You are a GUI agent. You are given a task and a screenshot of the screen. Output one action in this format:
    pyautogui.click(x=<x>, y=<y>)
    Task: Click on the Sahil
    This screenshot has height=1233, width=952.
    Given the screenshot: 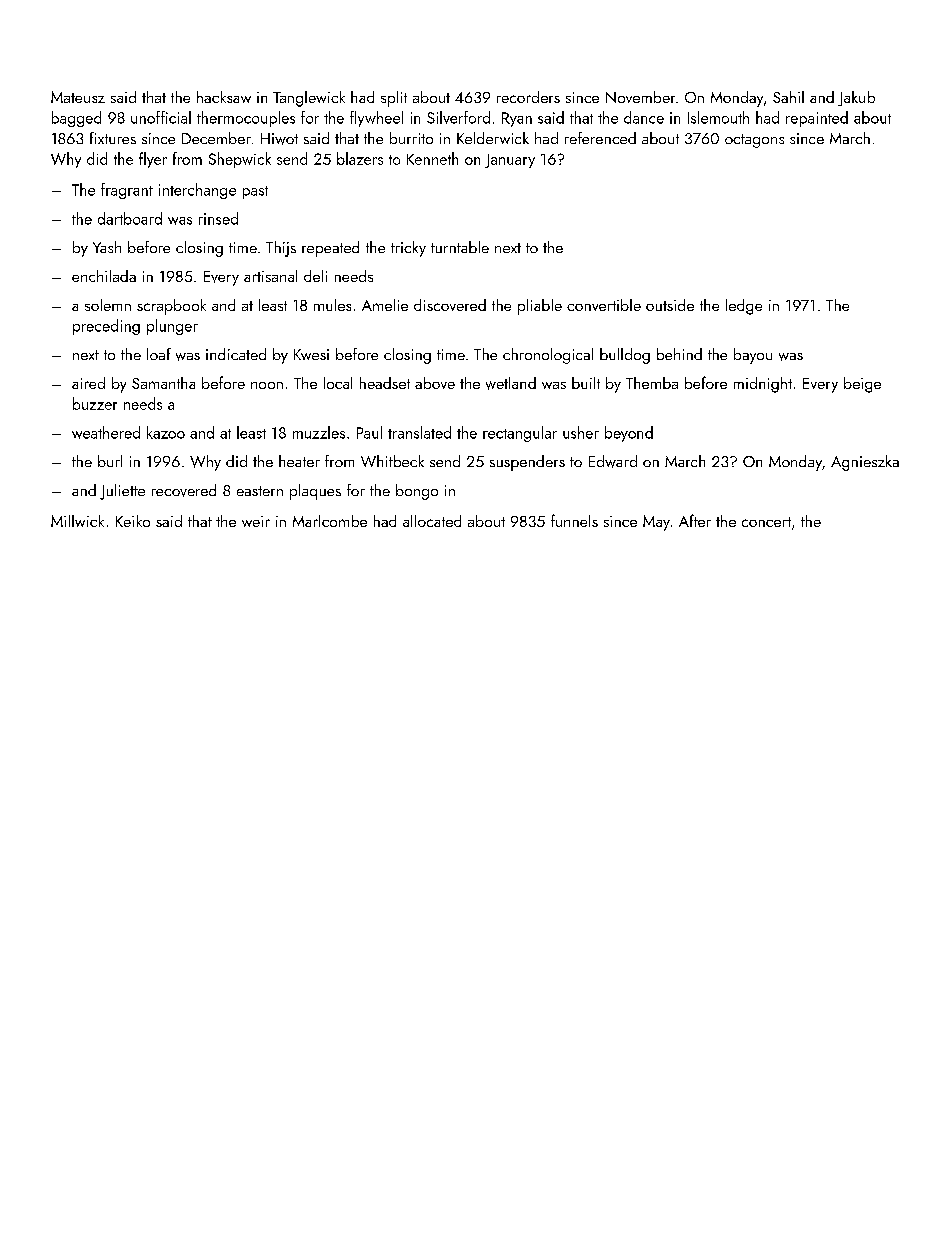 What is the action you would take?
    pyautogui.click(x=788, y=97)
